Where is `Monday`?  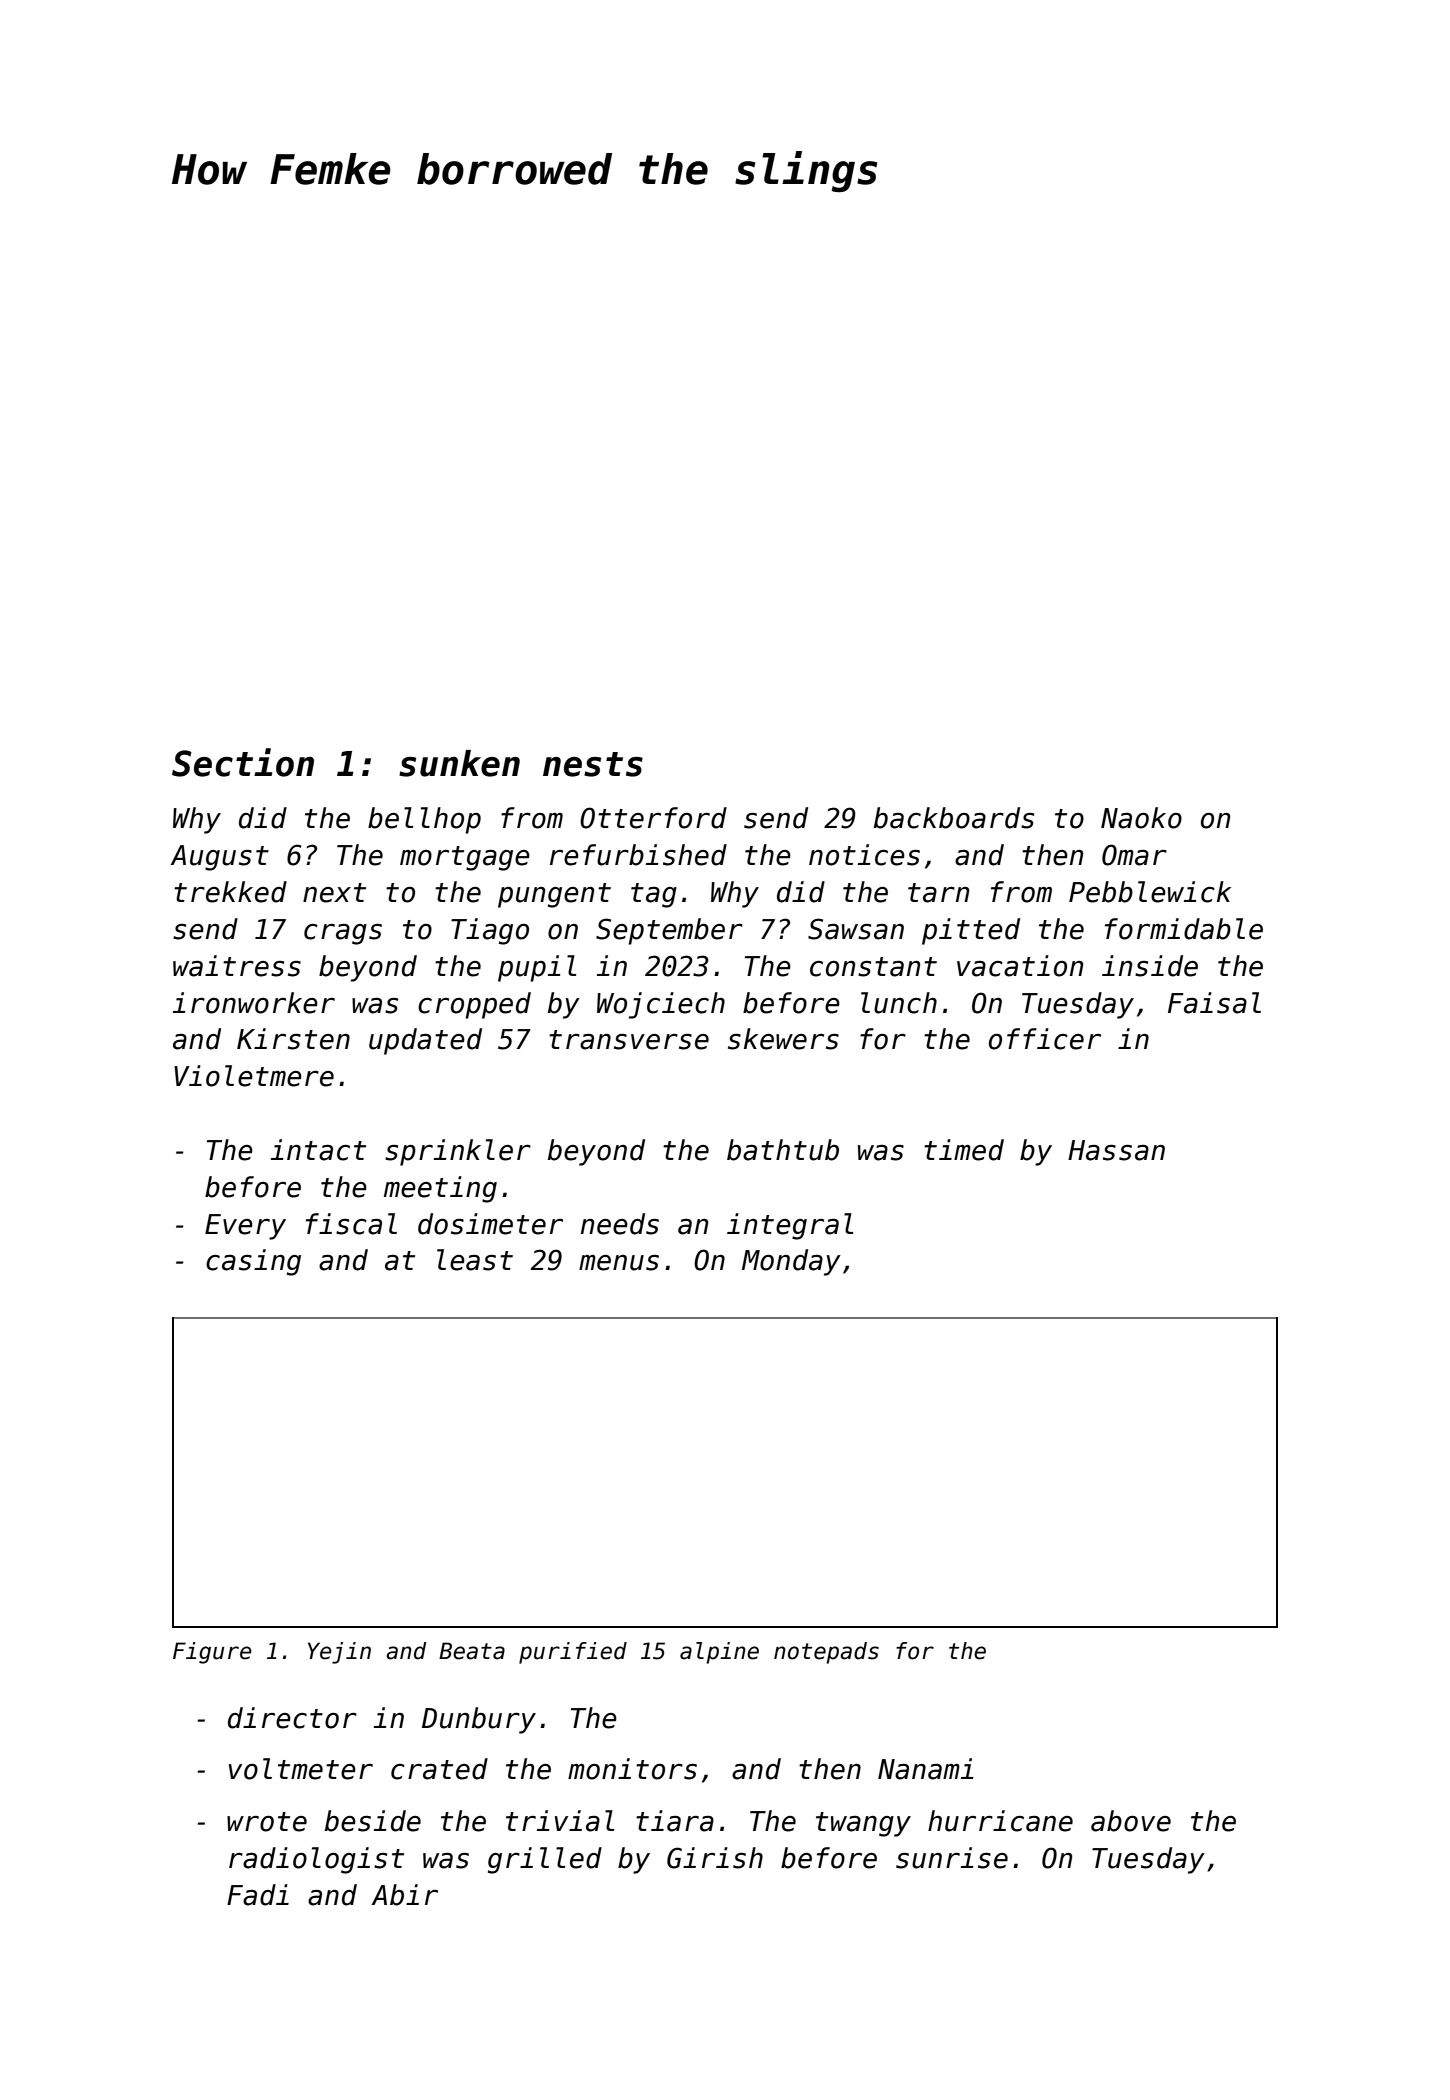
Monday is located at coordinates (791, 1262).
